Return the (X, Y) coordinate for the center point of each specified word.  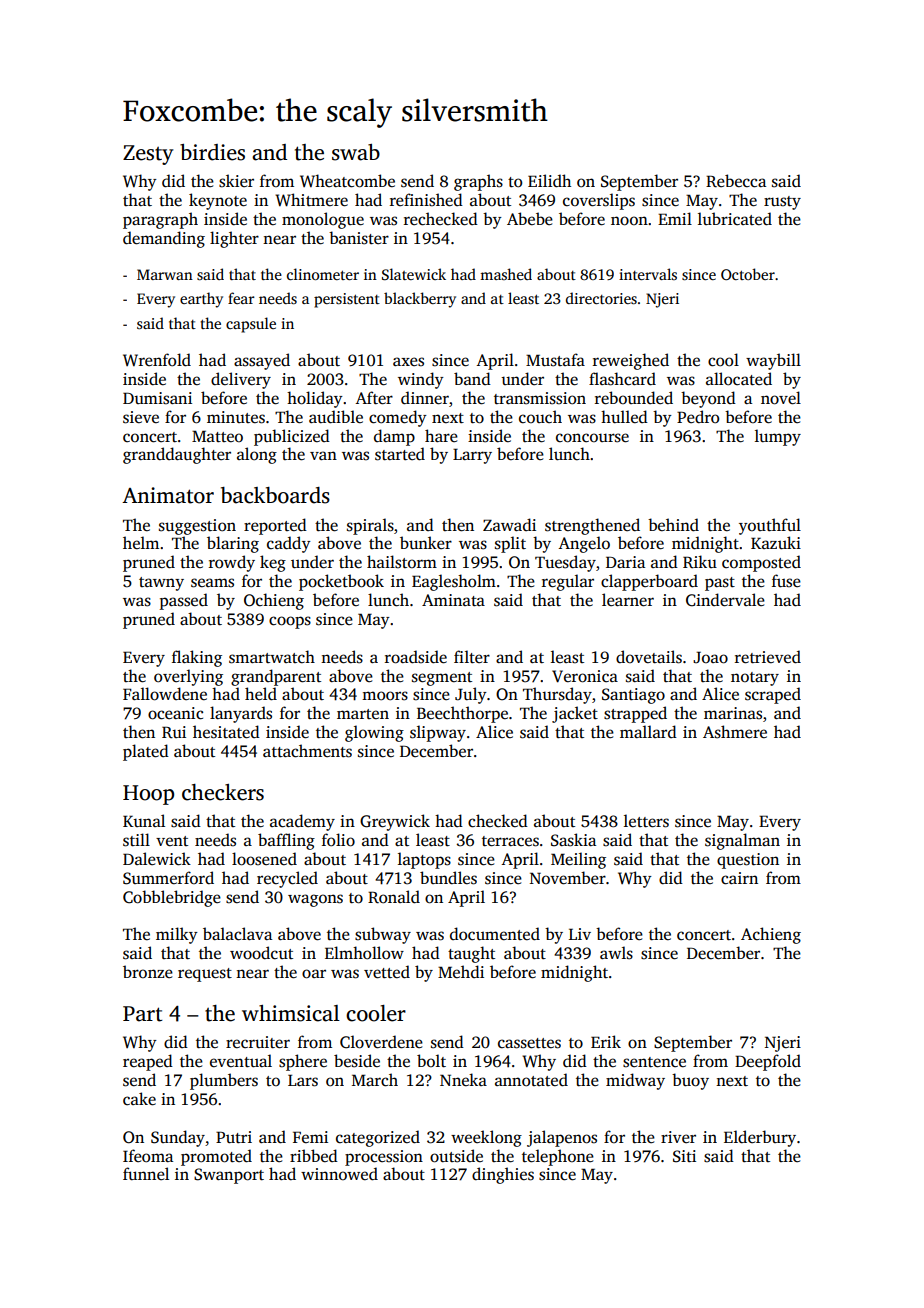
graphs (478, 182)
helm (141, 542)
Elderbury (760, 1138)
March (375, 1080)
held (261, 694)
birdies (212, 152)
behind (673, 525)
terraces (510, 841)
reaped (148, 1062)
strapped (635, 714)
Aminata (453, 600)
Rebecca (736, 181)
